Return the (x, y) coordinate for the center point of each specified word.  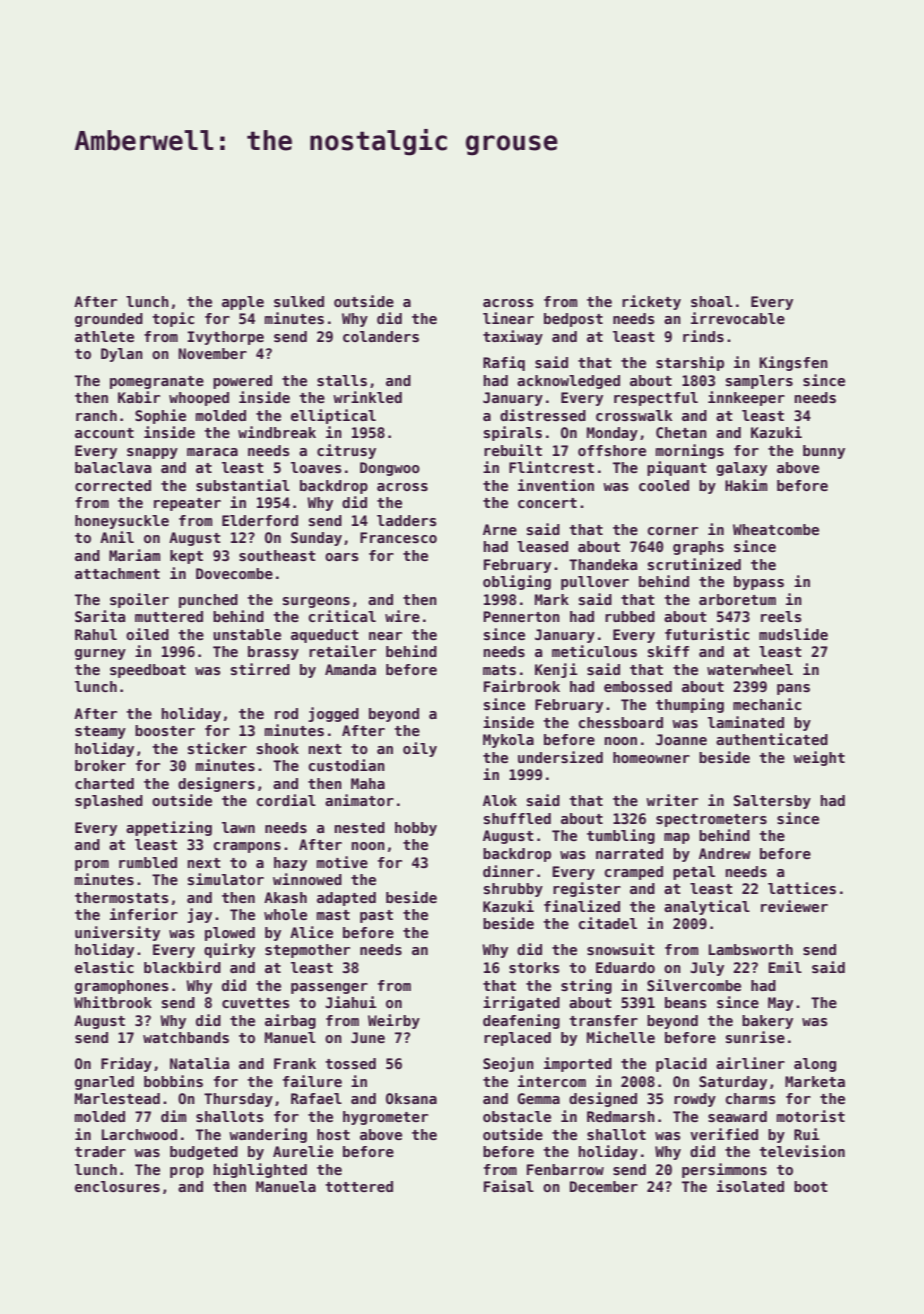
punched (208, 601)
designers (216, 784)
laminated (746, 722)
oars (341, 557)
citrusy (346, 451)
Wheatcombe (776, 529)
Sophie (160, 416)
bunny (824, 452)
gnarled (104, 1083)
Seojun (508, 1064)
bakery (767, 1022)
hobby (416, 829)
